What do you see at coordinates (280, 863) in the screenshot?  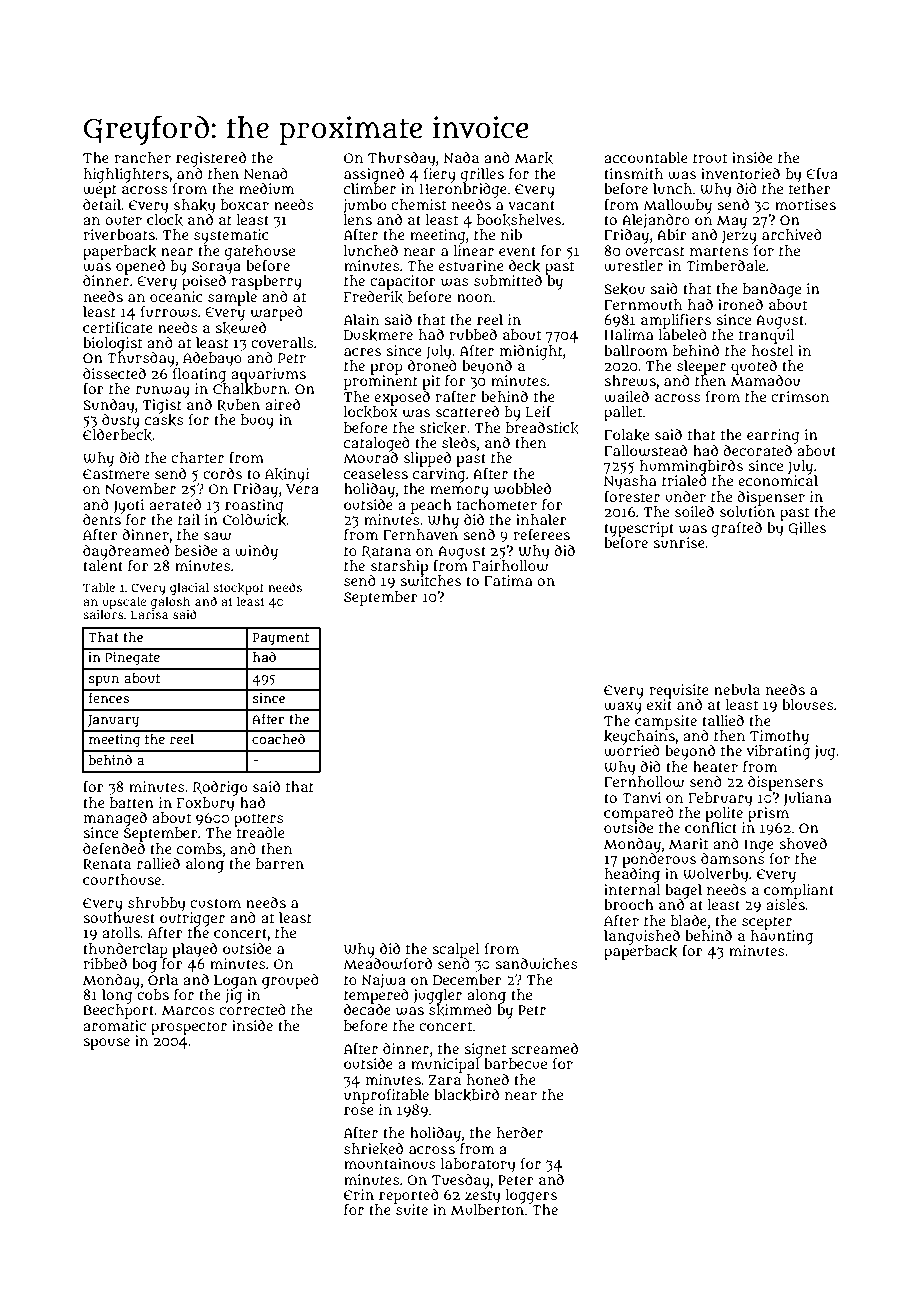 I see `barren` at bounding box center [280, 863].
